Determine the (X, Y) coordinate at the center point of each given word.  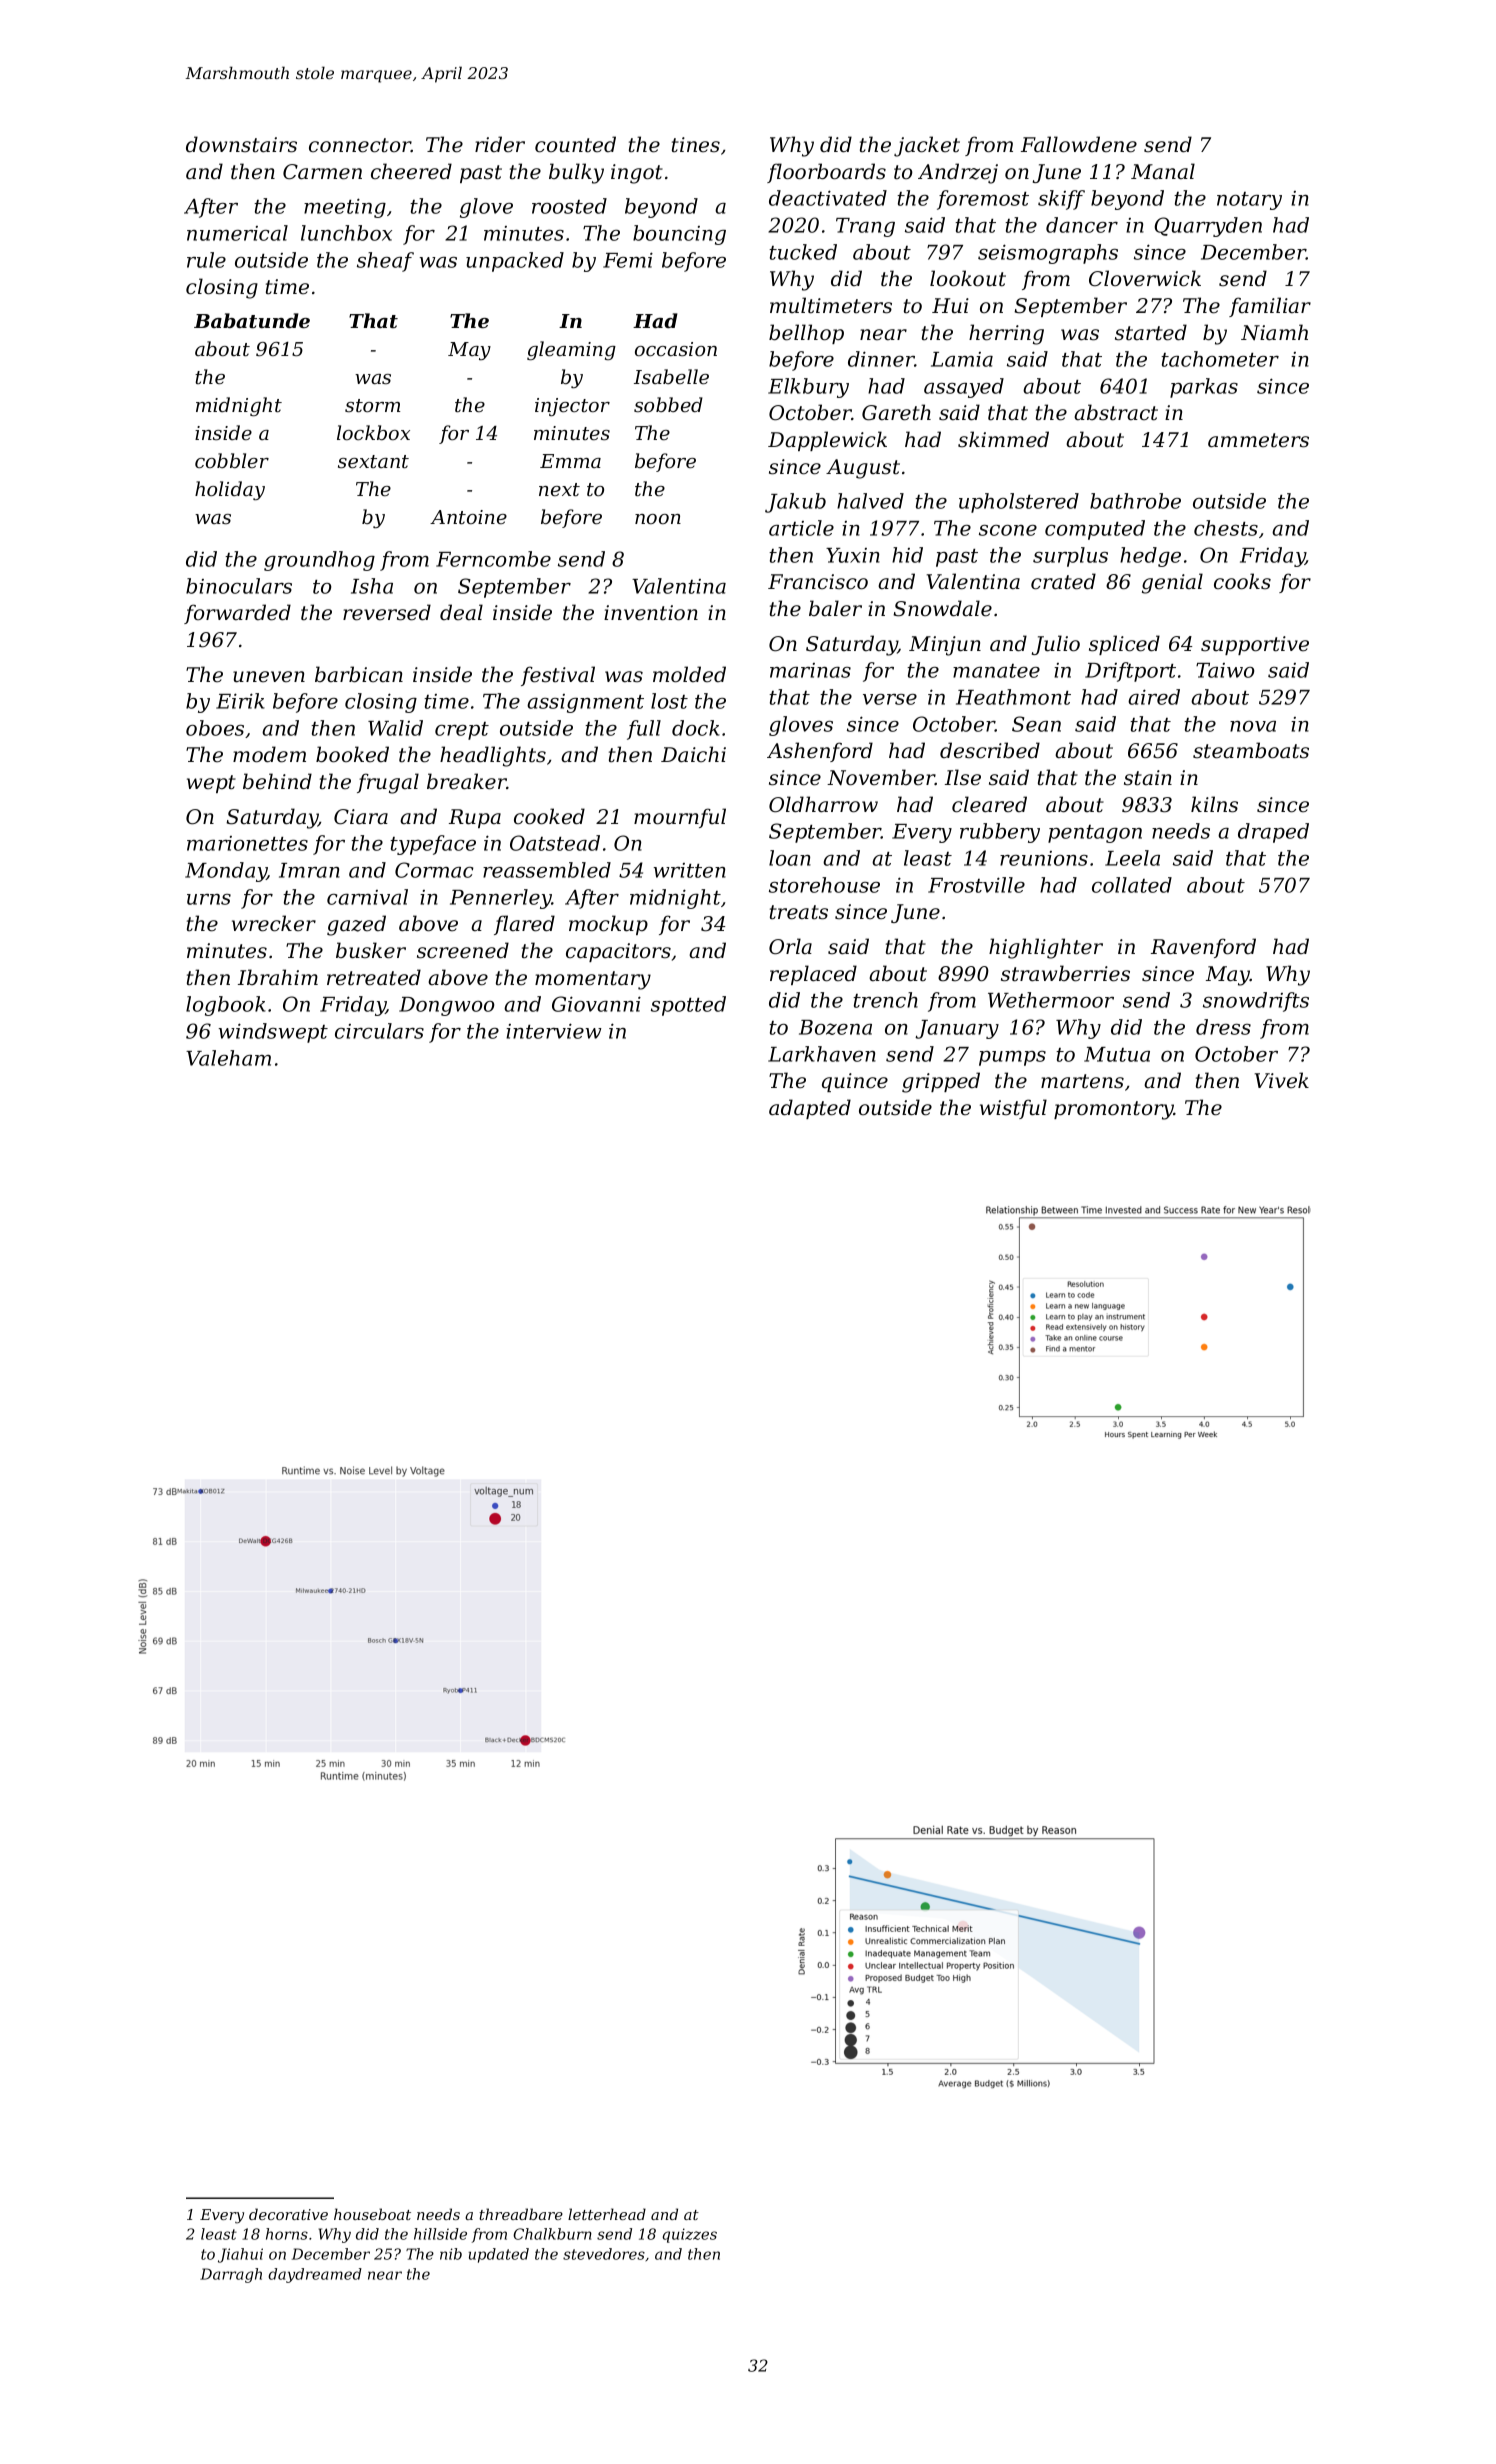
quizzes (689, 2235)
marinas (810, 670)
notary (1249, 201)
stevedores (604, 2254)
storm (372, 406)
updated (499, 2255)
